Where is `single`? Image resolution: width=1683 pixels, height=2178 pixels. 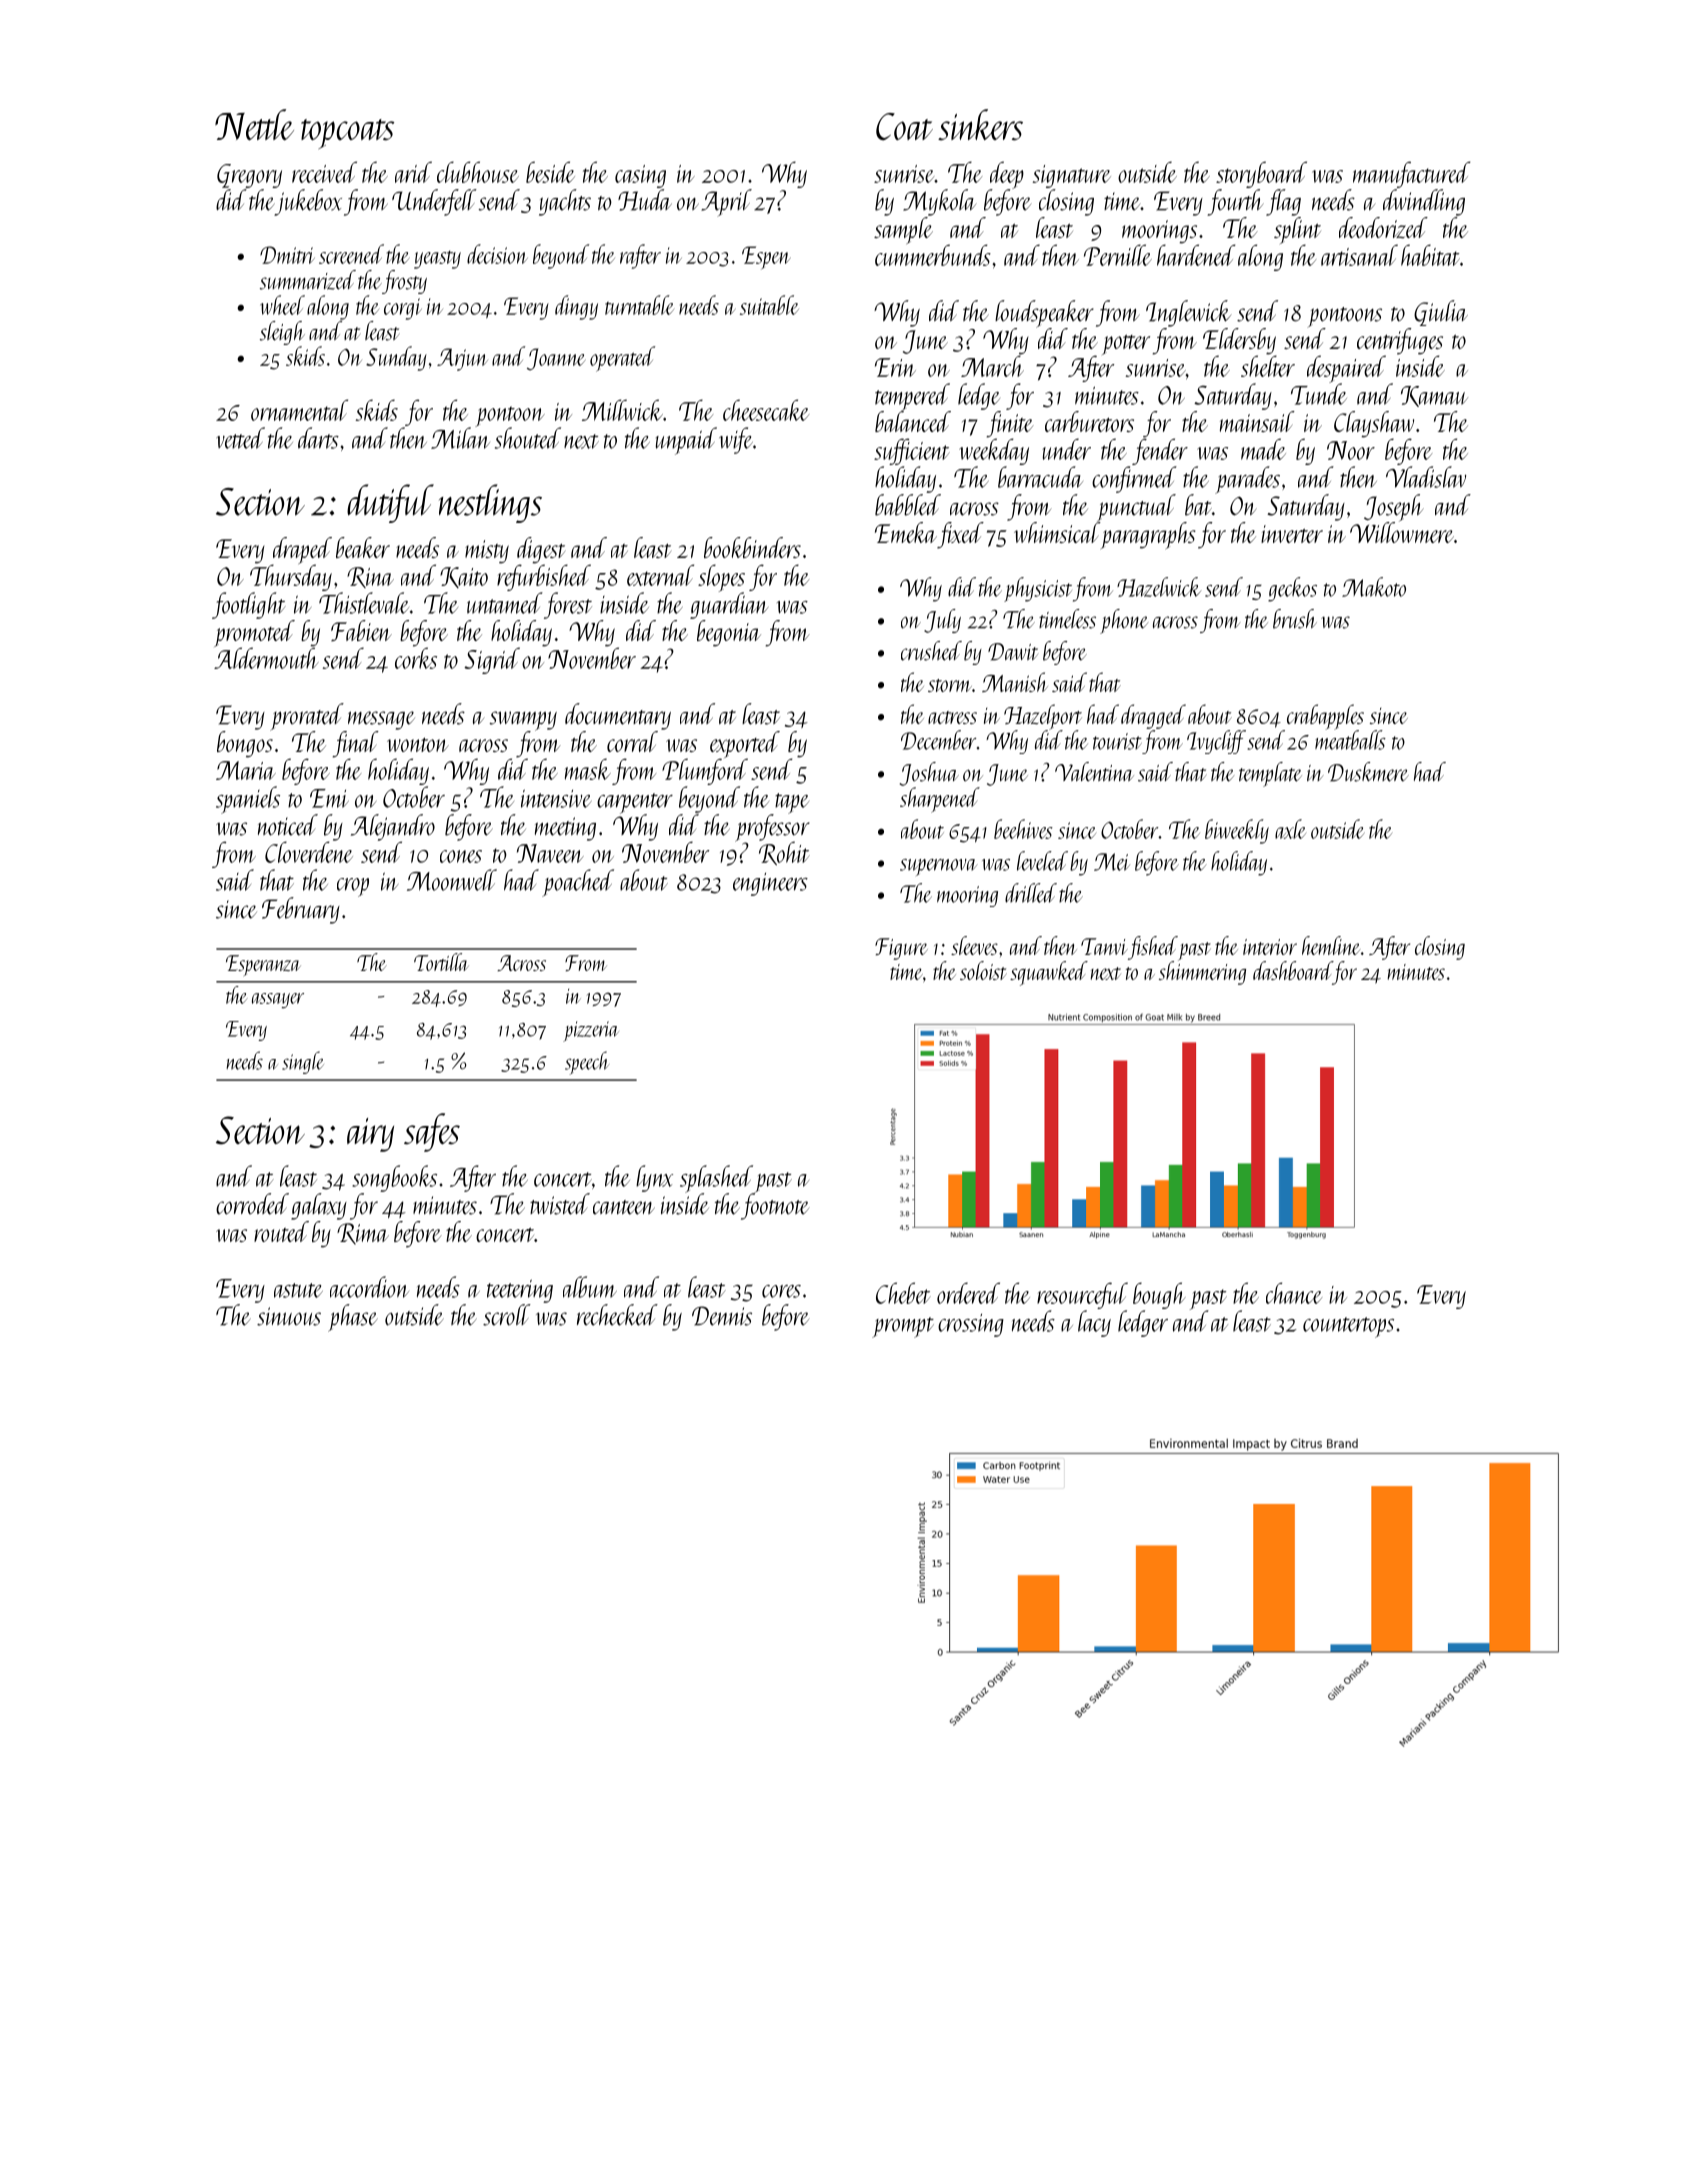 single is located at coordinates (303, 1062).
